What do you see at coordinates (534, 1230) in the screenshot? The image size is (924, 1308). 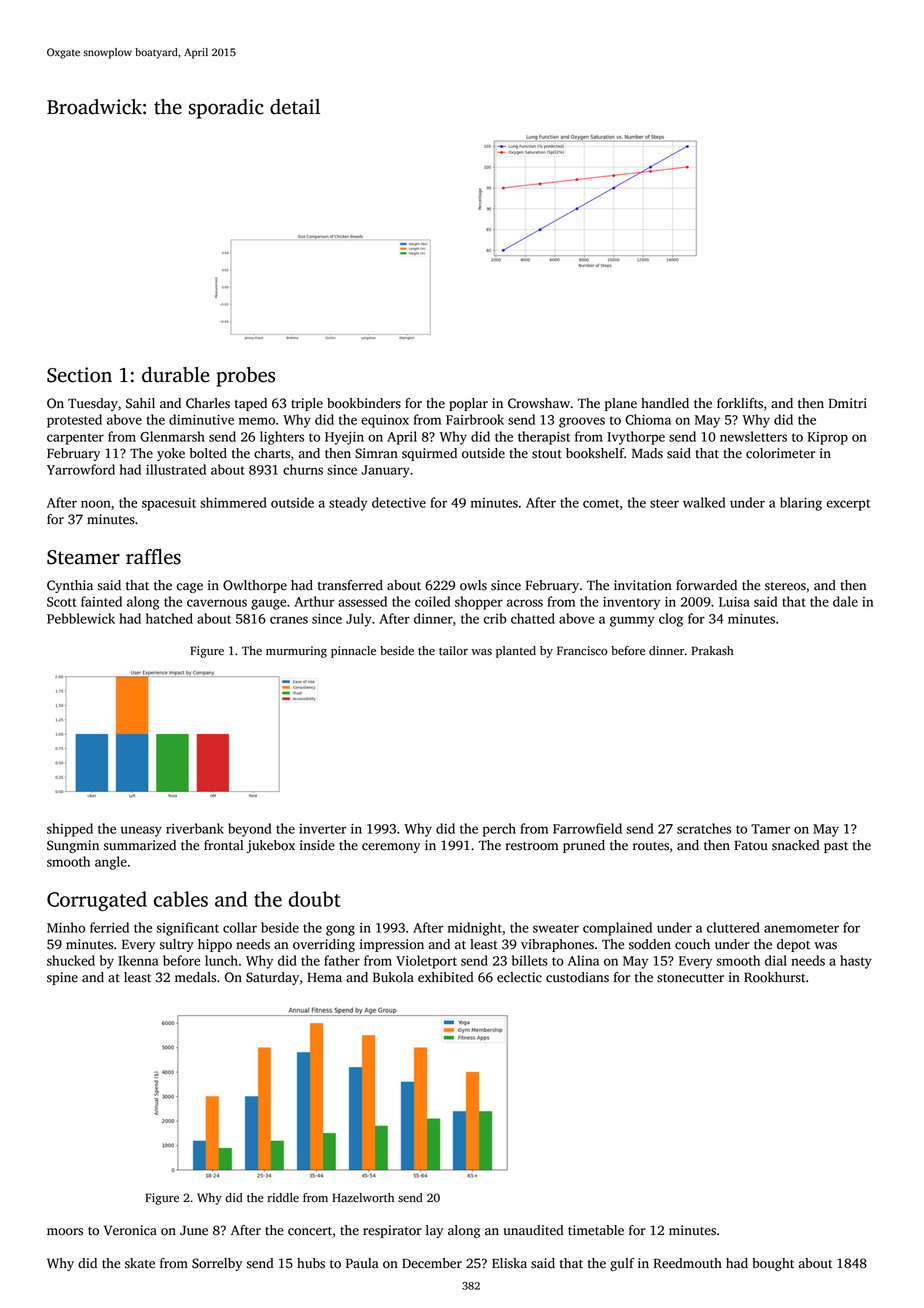 I see `unaudited` at bounding box center [534, 1230].
